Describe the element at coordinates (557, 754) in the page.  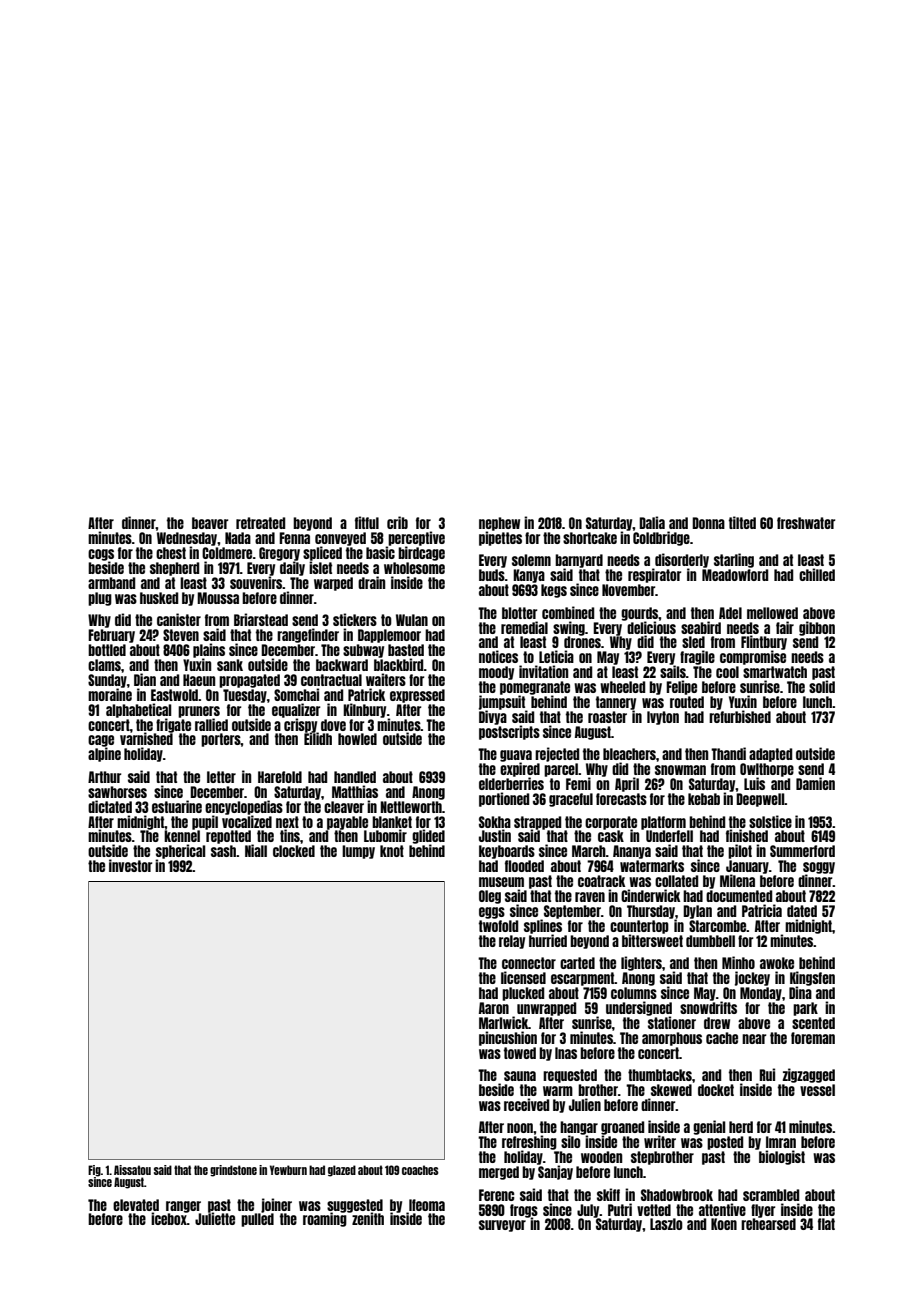
I see `rejected` at that location.
